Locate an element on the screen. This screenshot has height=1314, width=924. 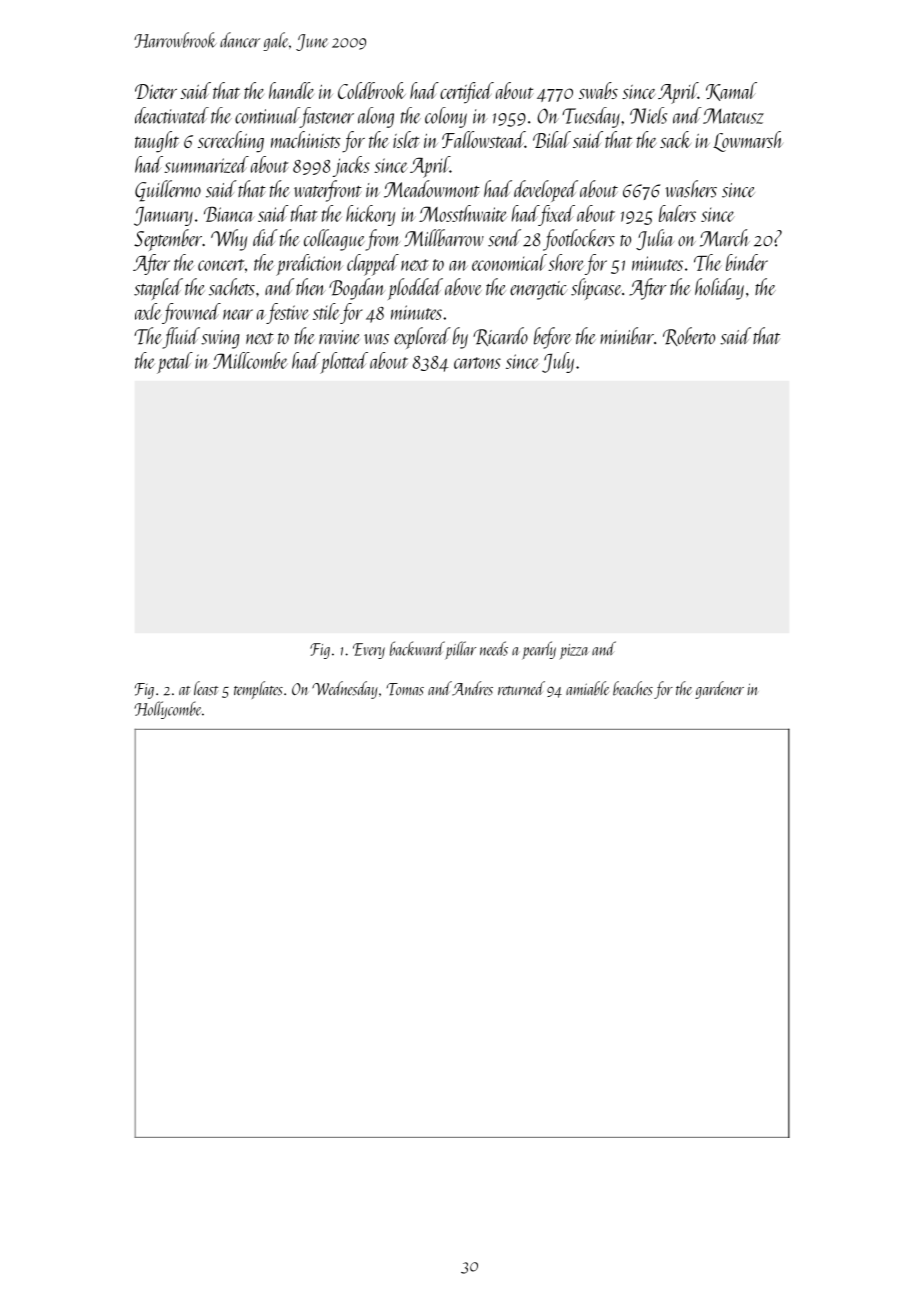
July is located at coordinates (558, 362).
